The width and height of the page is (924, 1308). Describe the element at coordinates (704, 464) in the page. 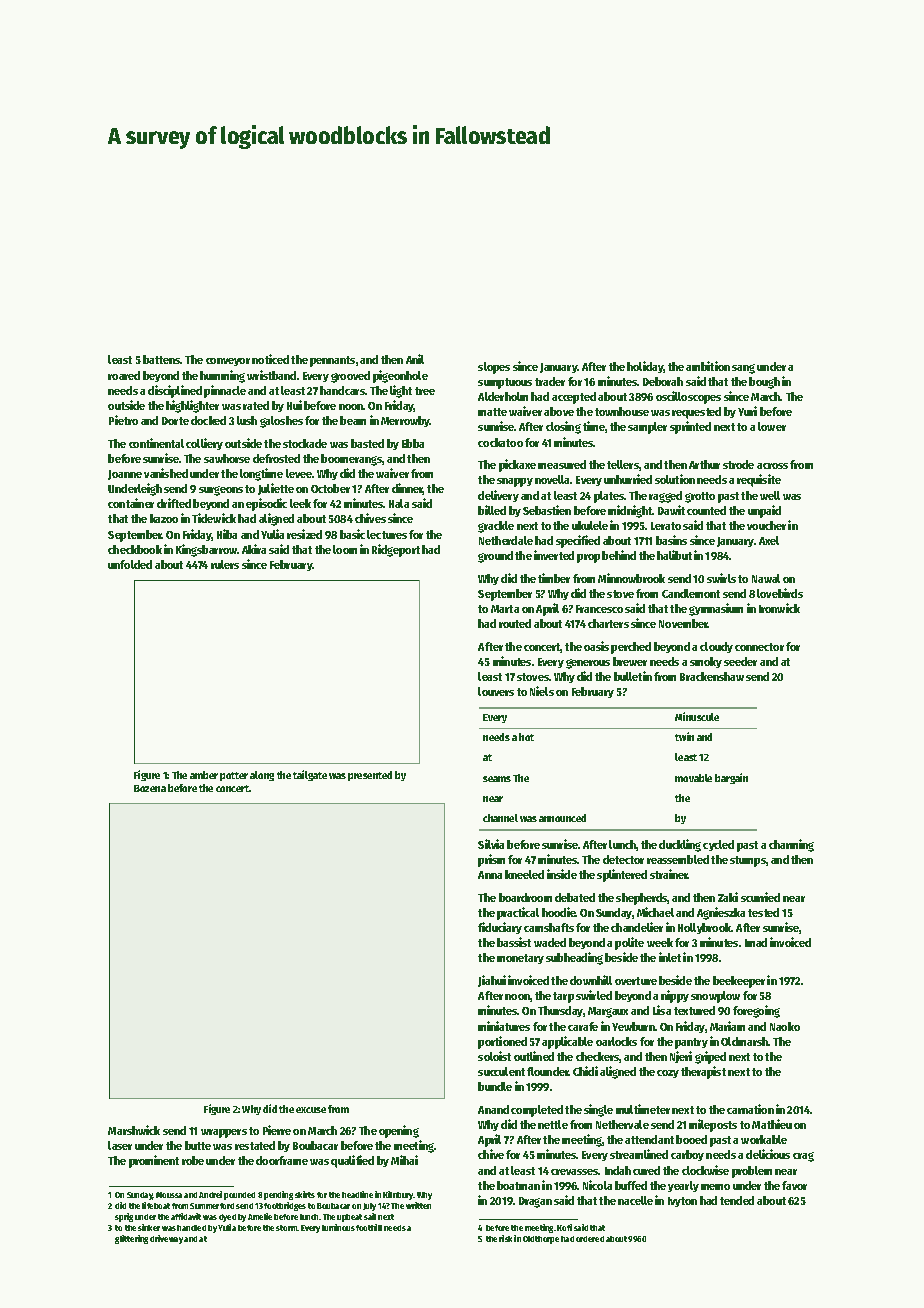

I see `Arthur` at that location.
